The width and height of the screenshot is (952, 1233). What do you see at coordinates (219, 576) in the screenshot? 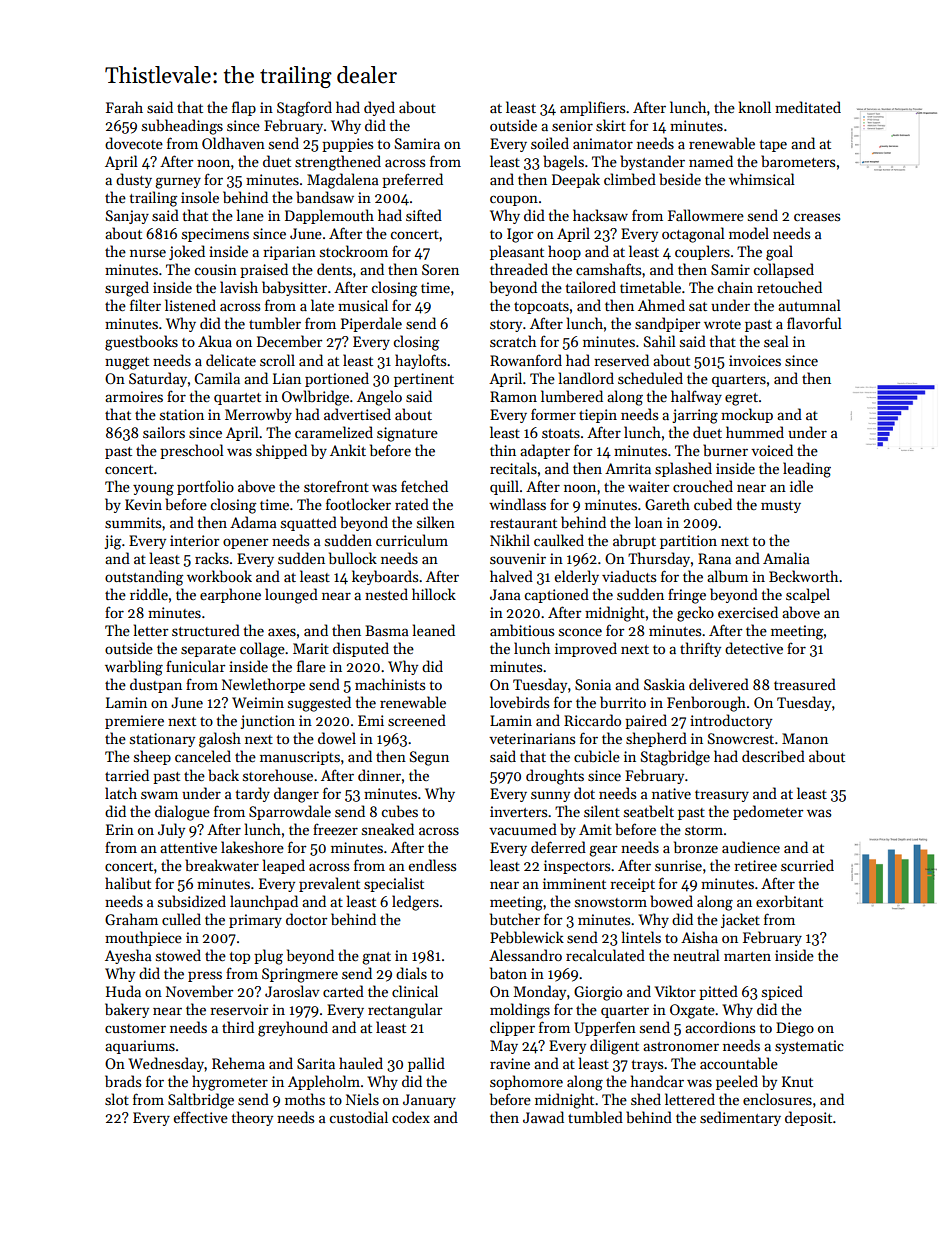
I see `workbook` at bounding box center [219, 576].
